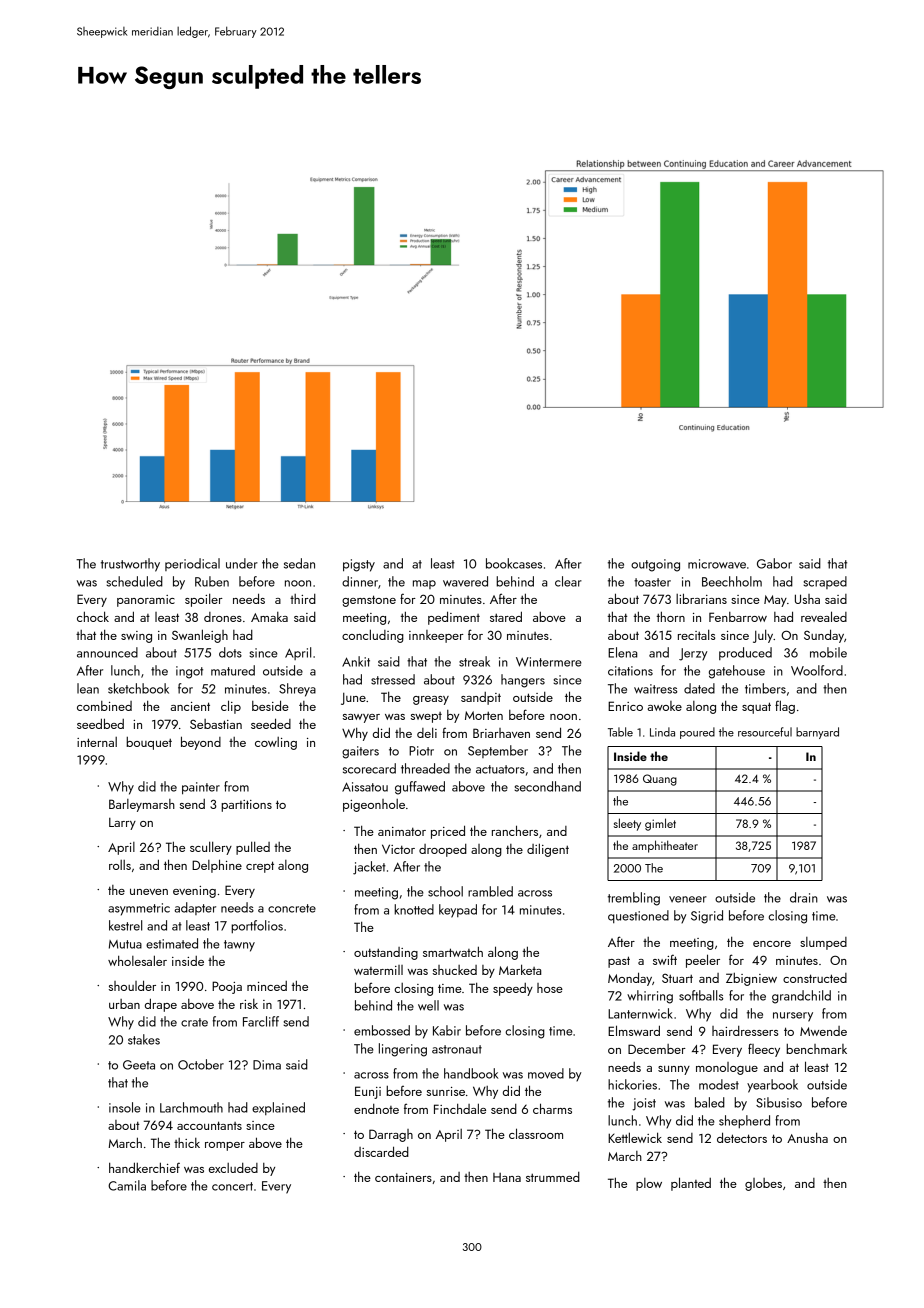 The image size is (924, 1308). I want to click on Elena, so click(622, 652).
